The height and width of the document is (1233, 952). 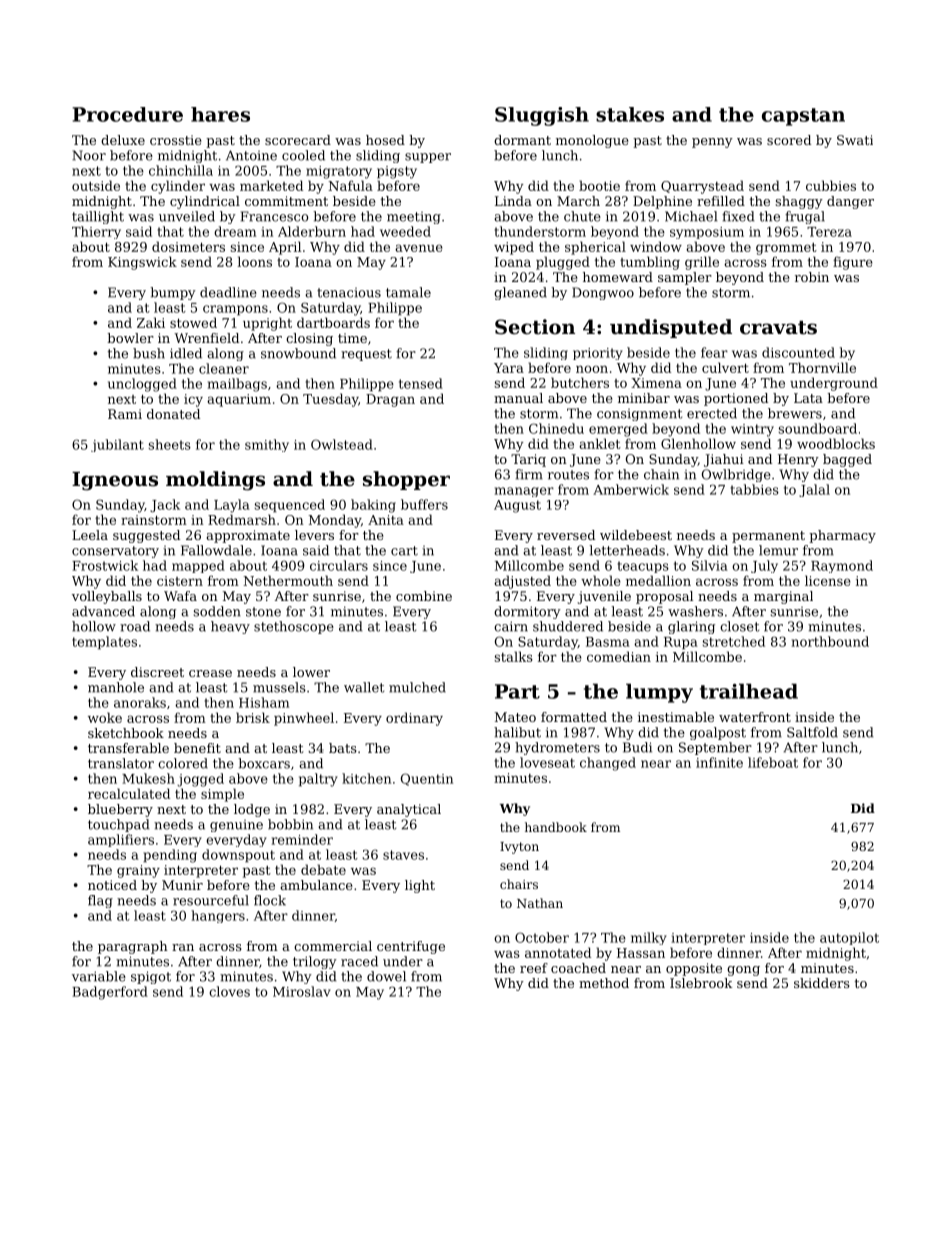 I want to click on cloves, so click(x=229, y=991).
